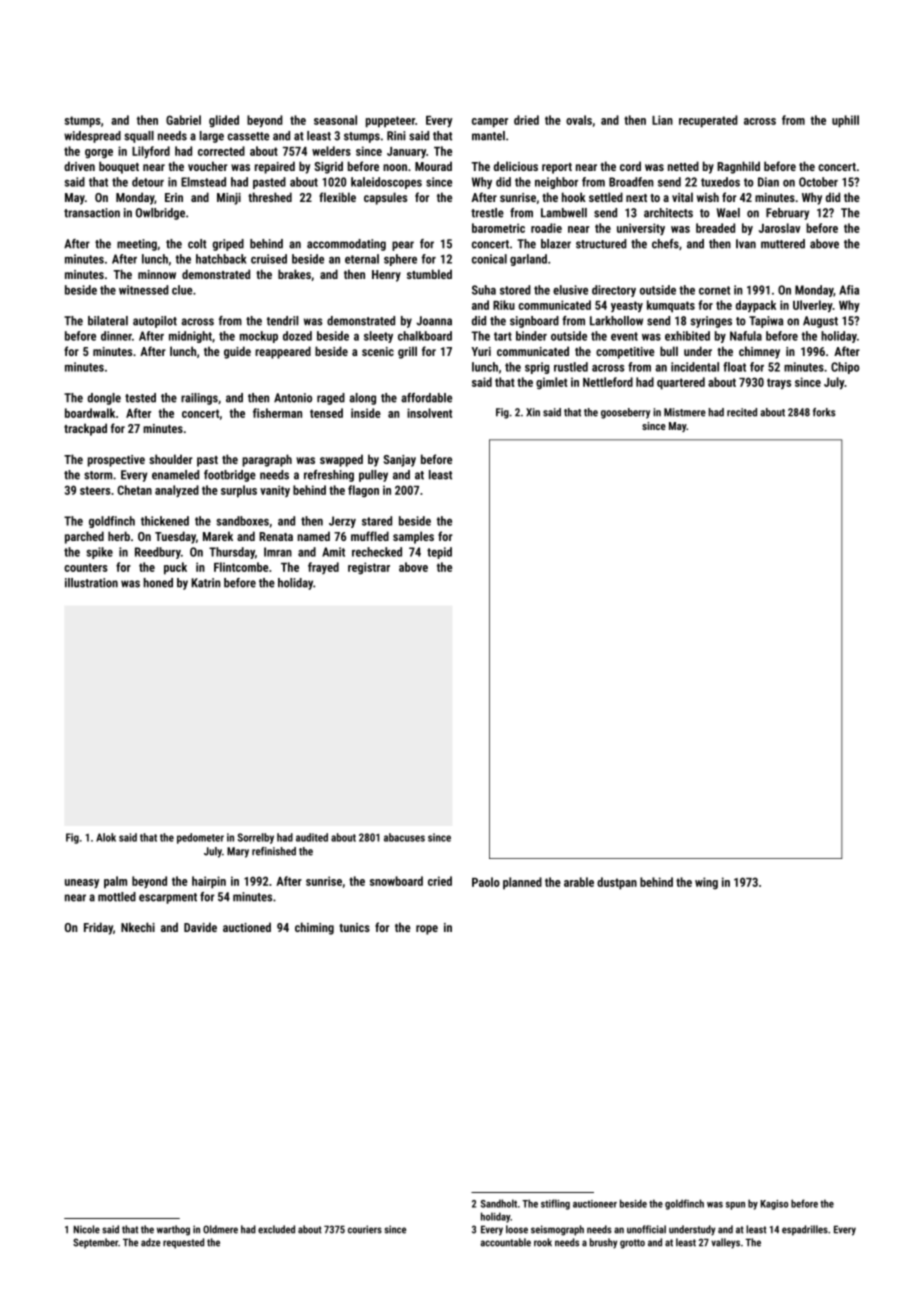  What do you see at coordinates (555, 1204) in the screenshot?
I see `stifling` at bounding box center [555, 1204].
